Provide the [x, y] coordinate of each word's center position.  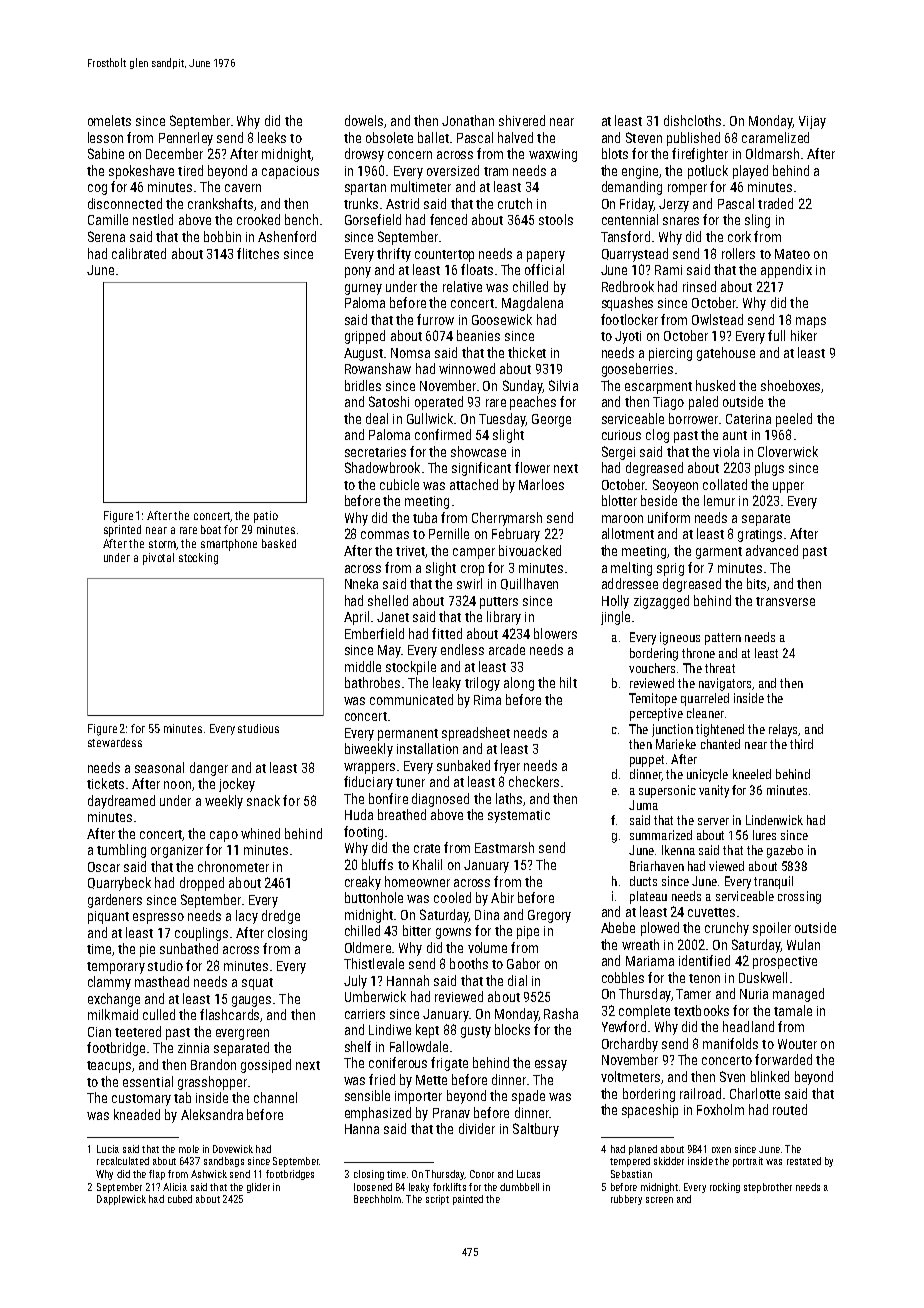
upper [788, 487]
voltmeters [630, 1076]
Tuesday [502, 420]
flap [157, 1175]
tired [190, 170]
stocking [198, 559]
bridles [363, 385]
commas [385, 535]
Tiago [668, 403]
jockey [237, 785]
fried [382, 1079]
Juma [643, 805]
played [750, 172]
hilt [568, 682]
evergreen [242, 1034]
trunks [361, 203]
